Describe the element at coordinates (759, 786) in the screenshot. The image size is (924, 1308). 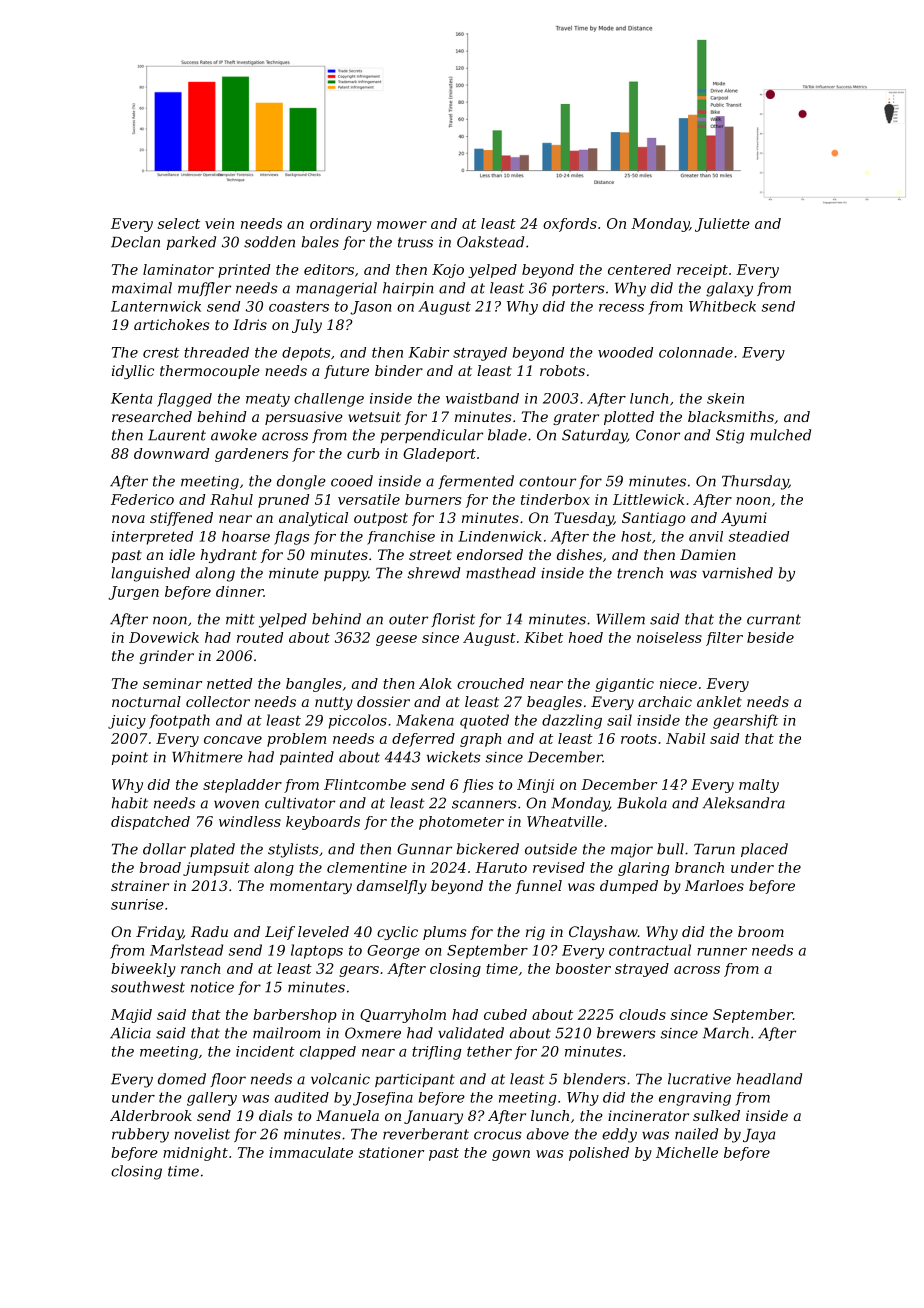
I see `malty` at that location.
